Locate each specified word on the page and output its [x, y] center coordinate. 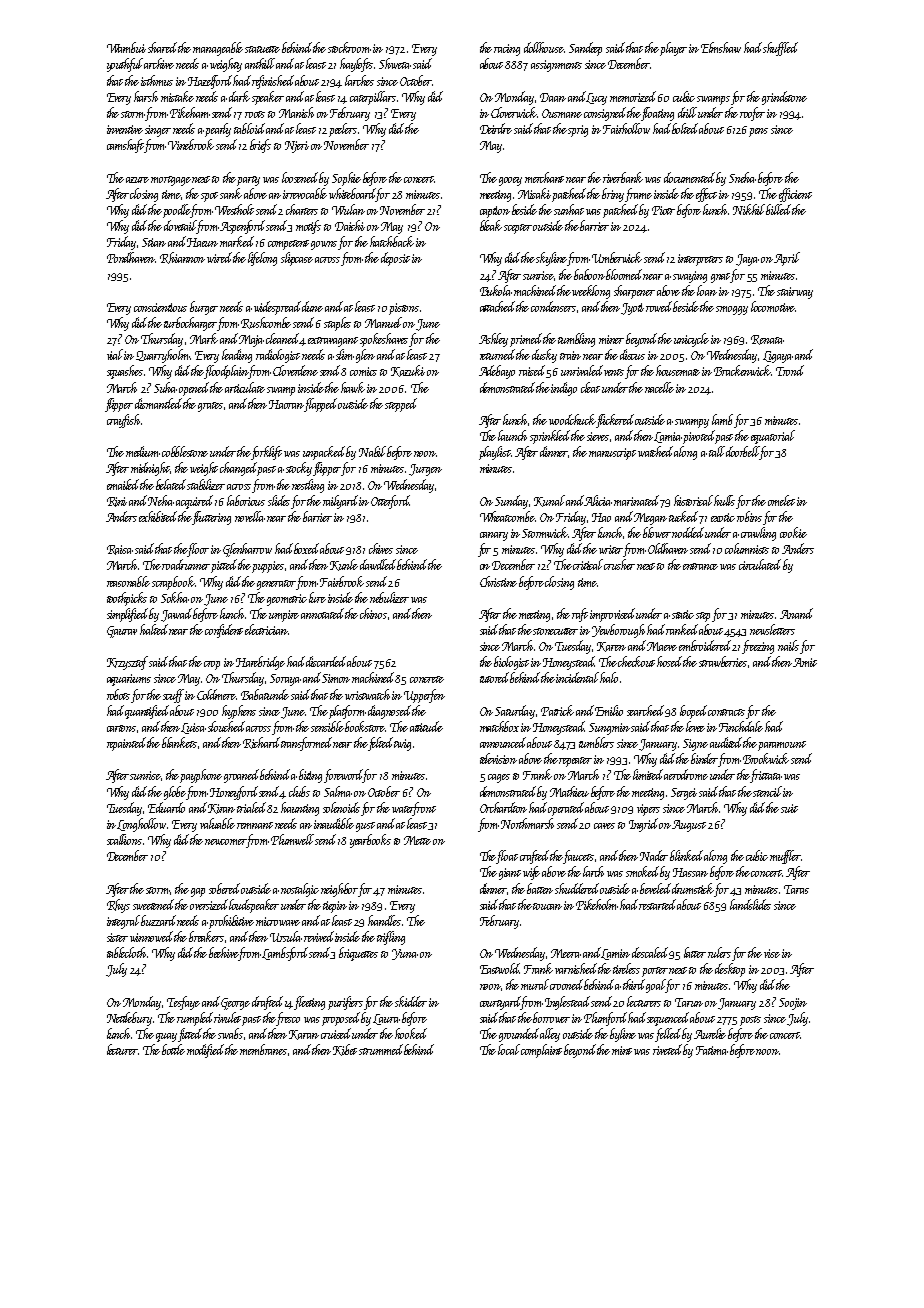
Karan [304, 1035]
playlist [495, 453]
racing [507, 50]
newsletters [772, 629]
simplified [127, 615]
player [673, 49]
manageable [218, 49]
